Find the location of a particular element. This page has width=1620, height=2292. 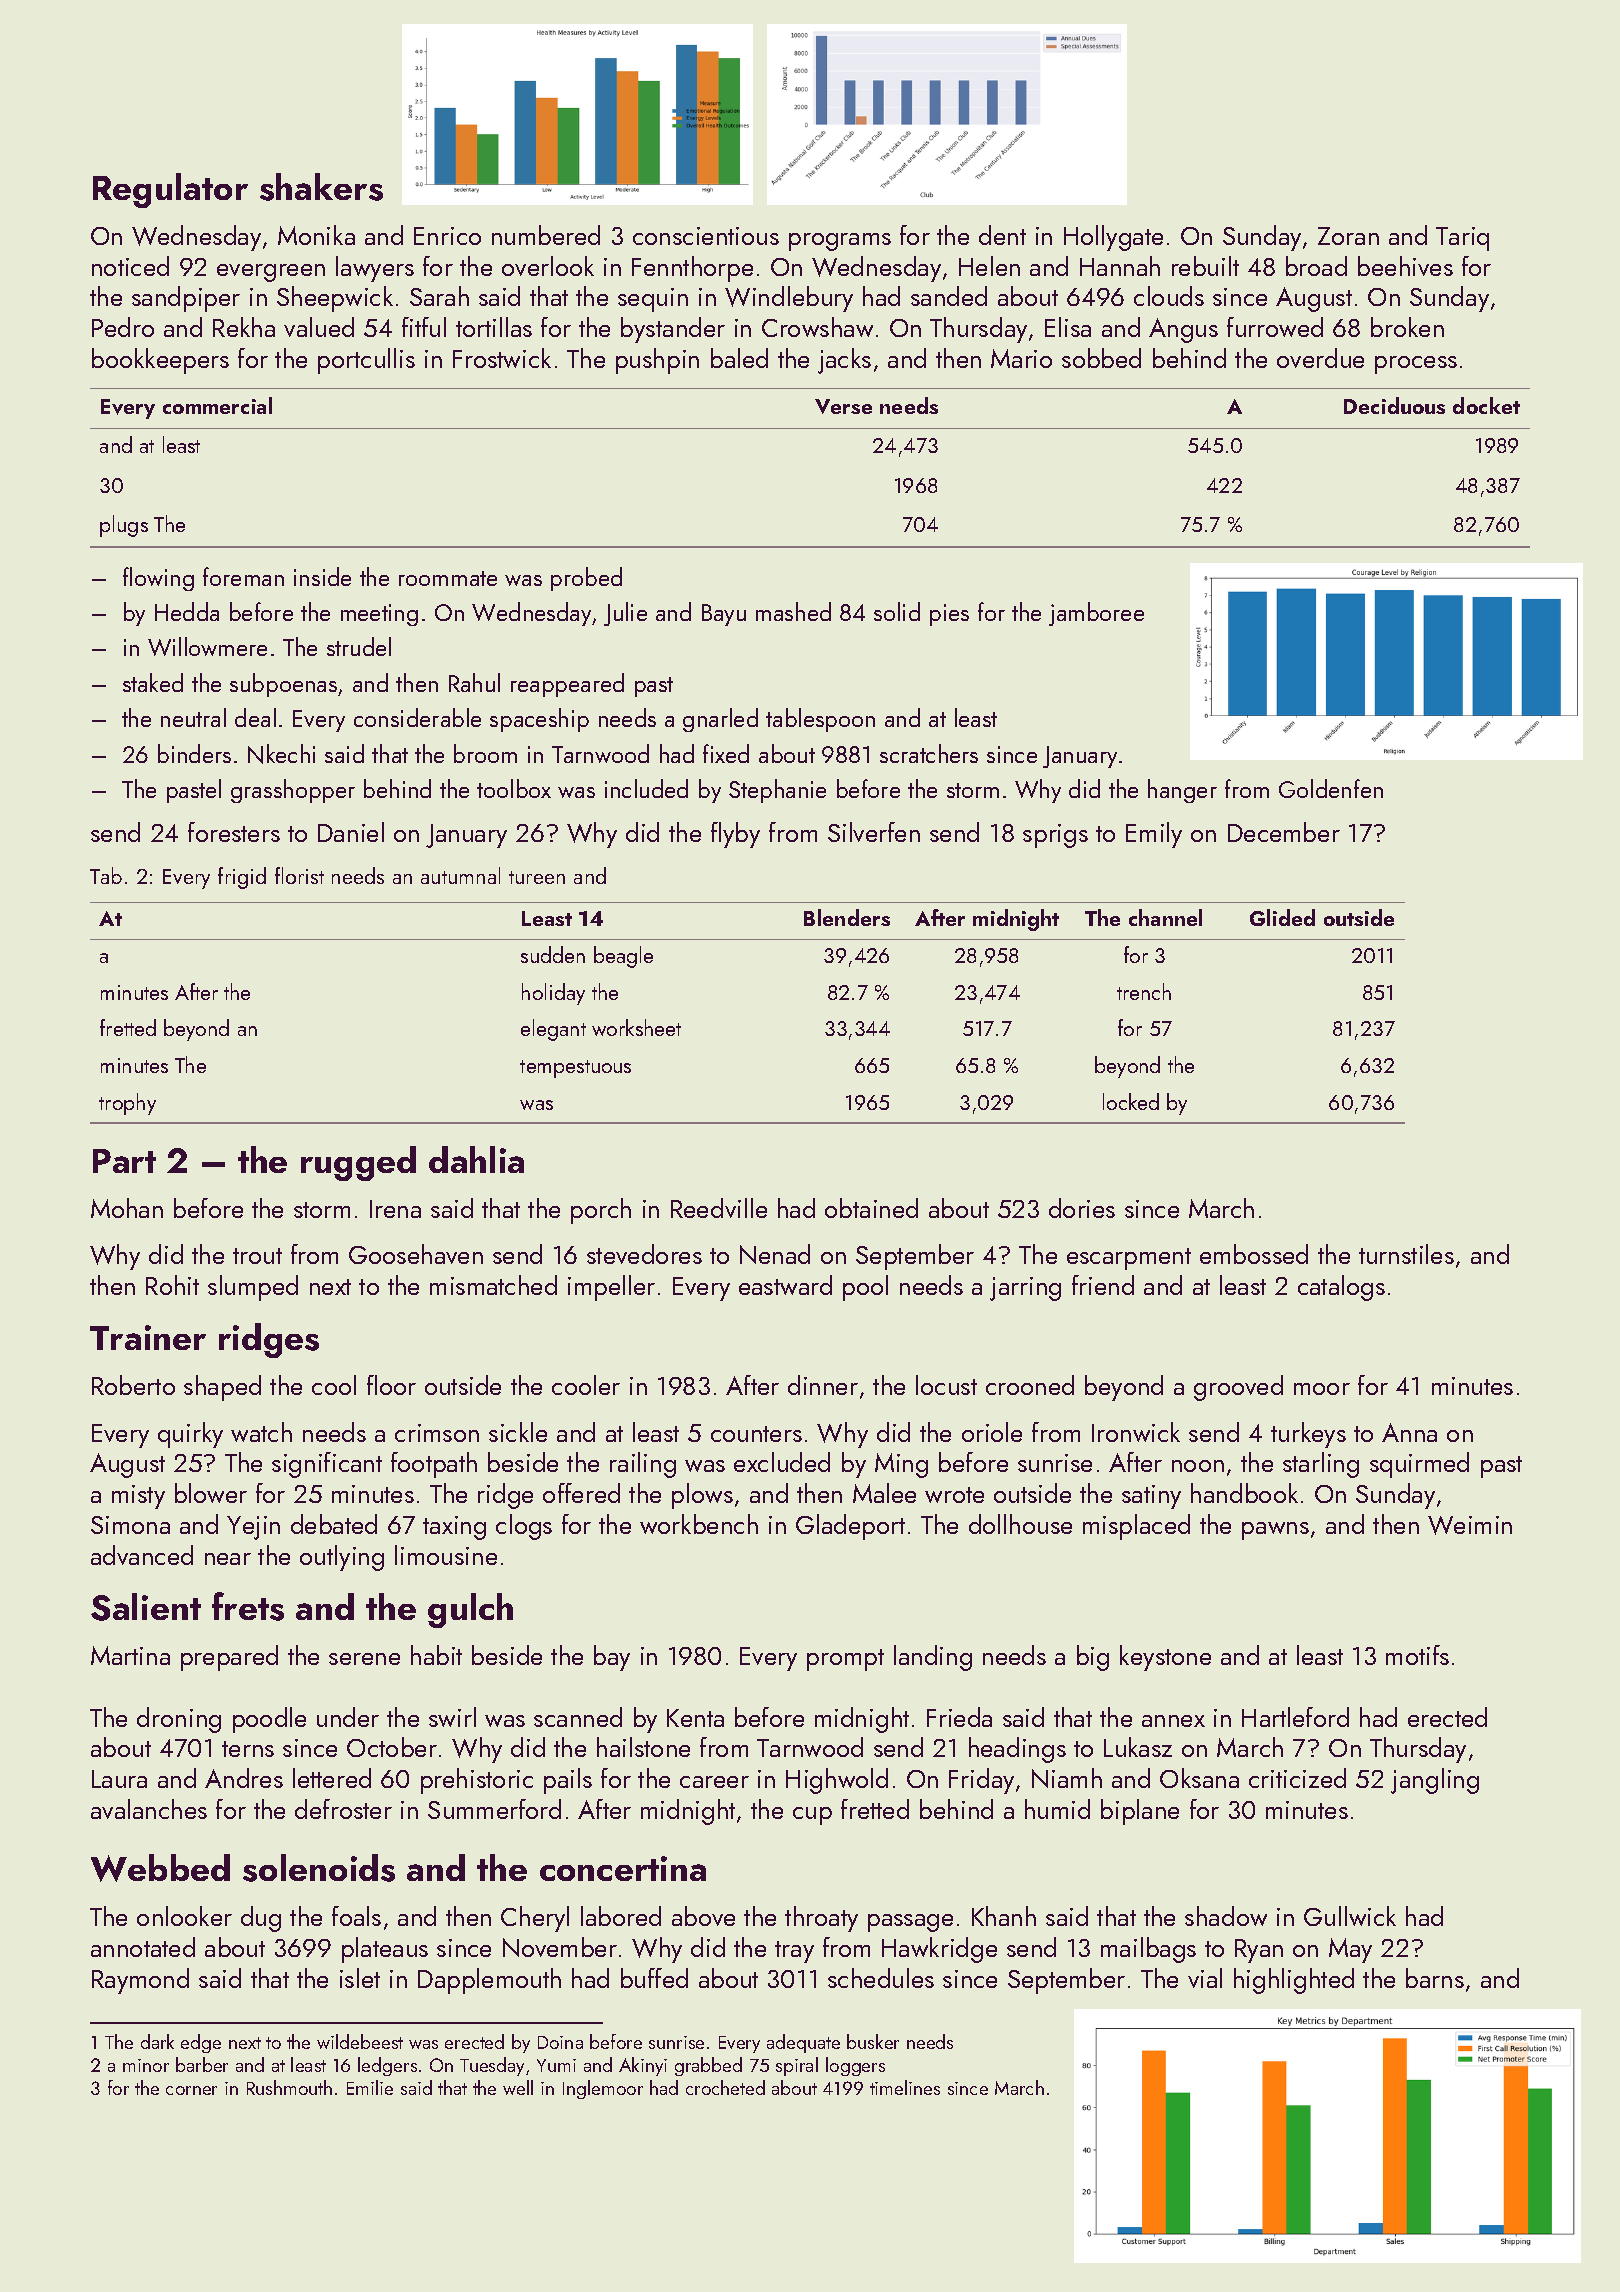

Gladeport is located at coordinates (850, 1527).
